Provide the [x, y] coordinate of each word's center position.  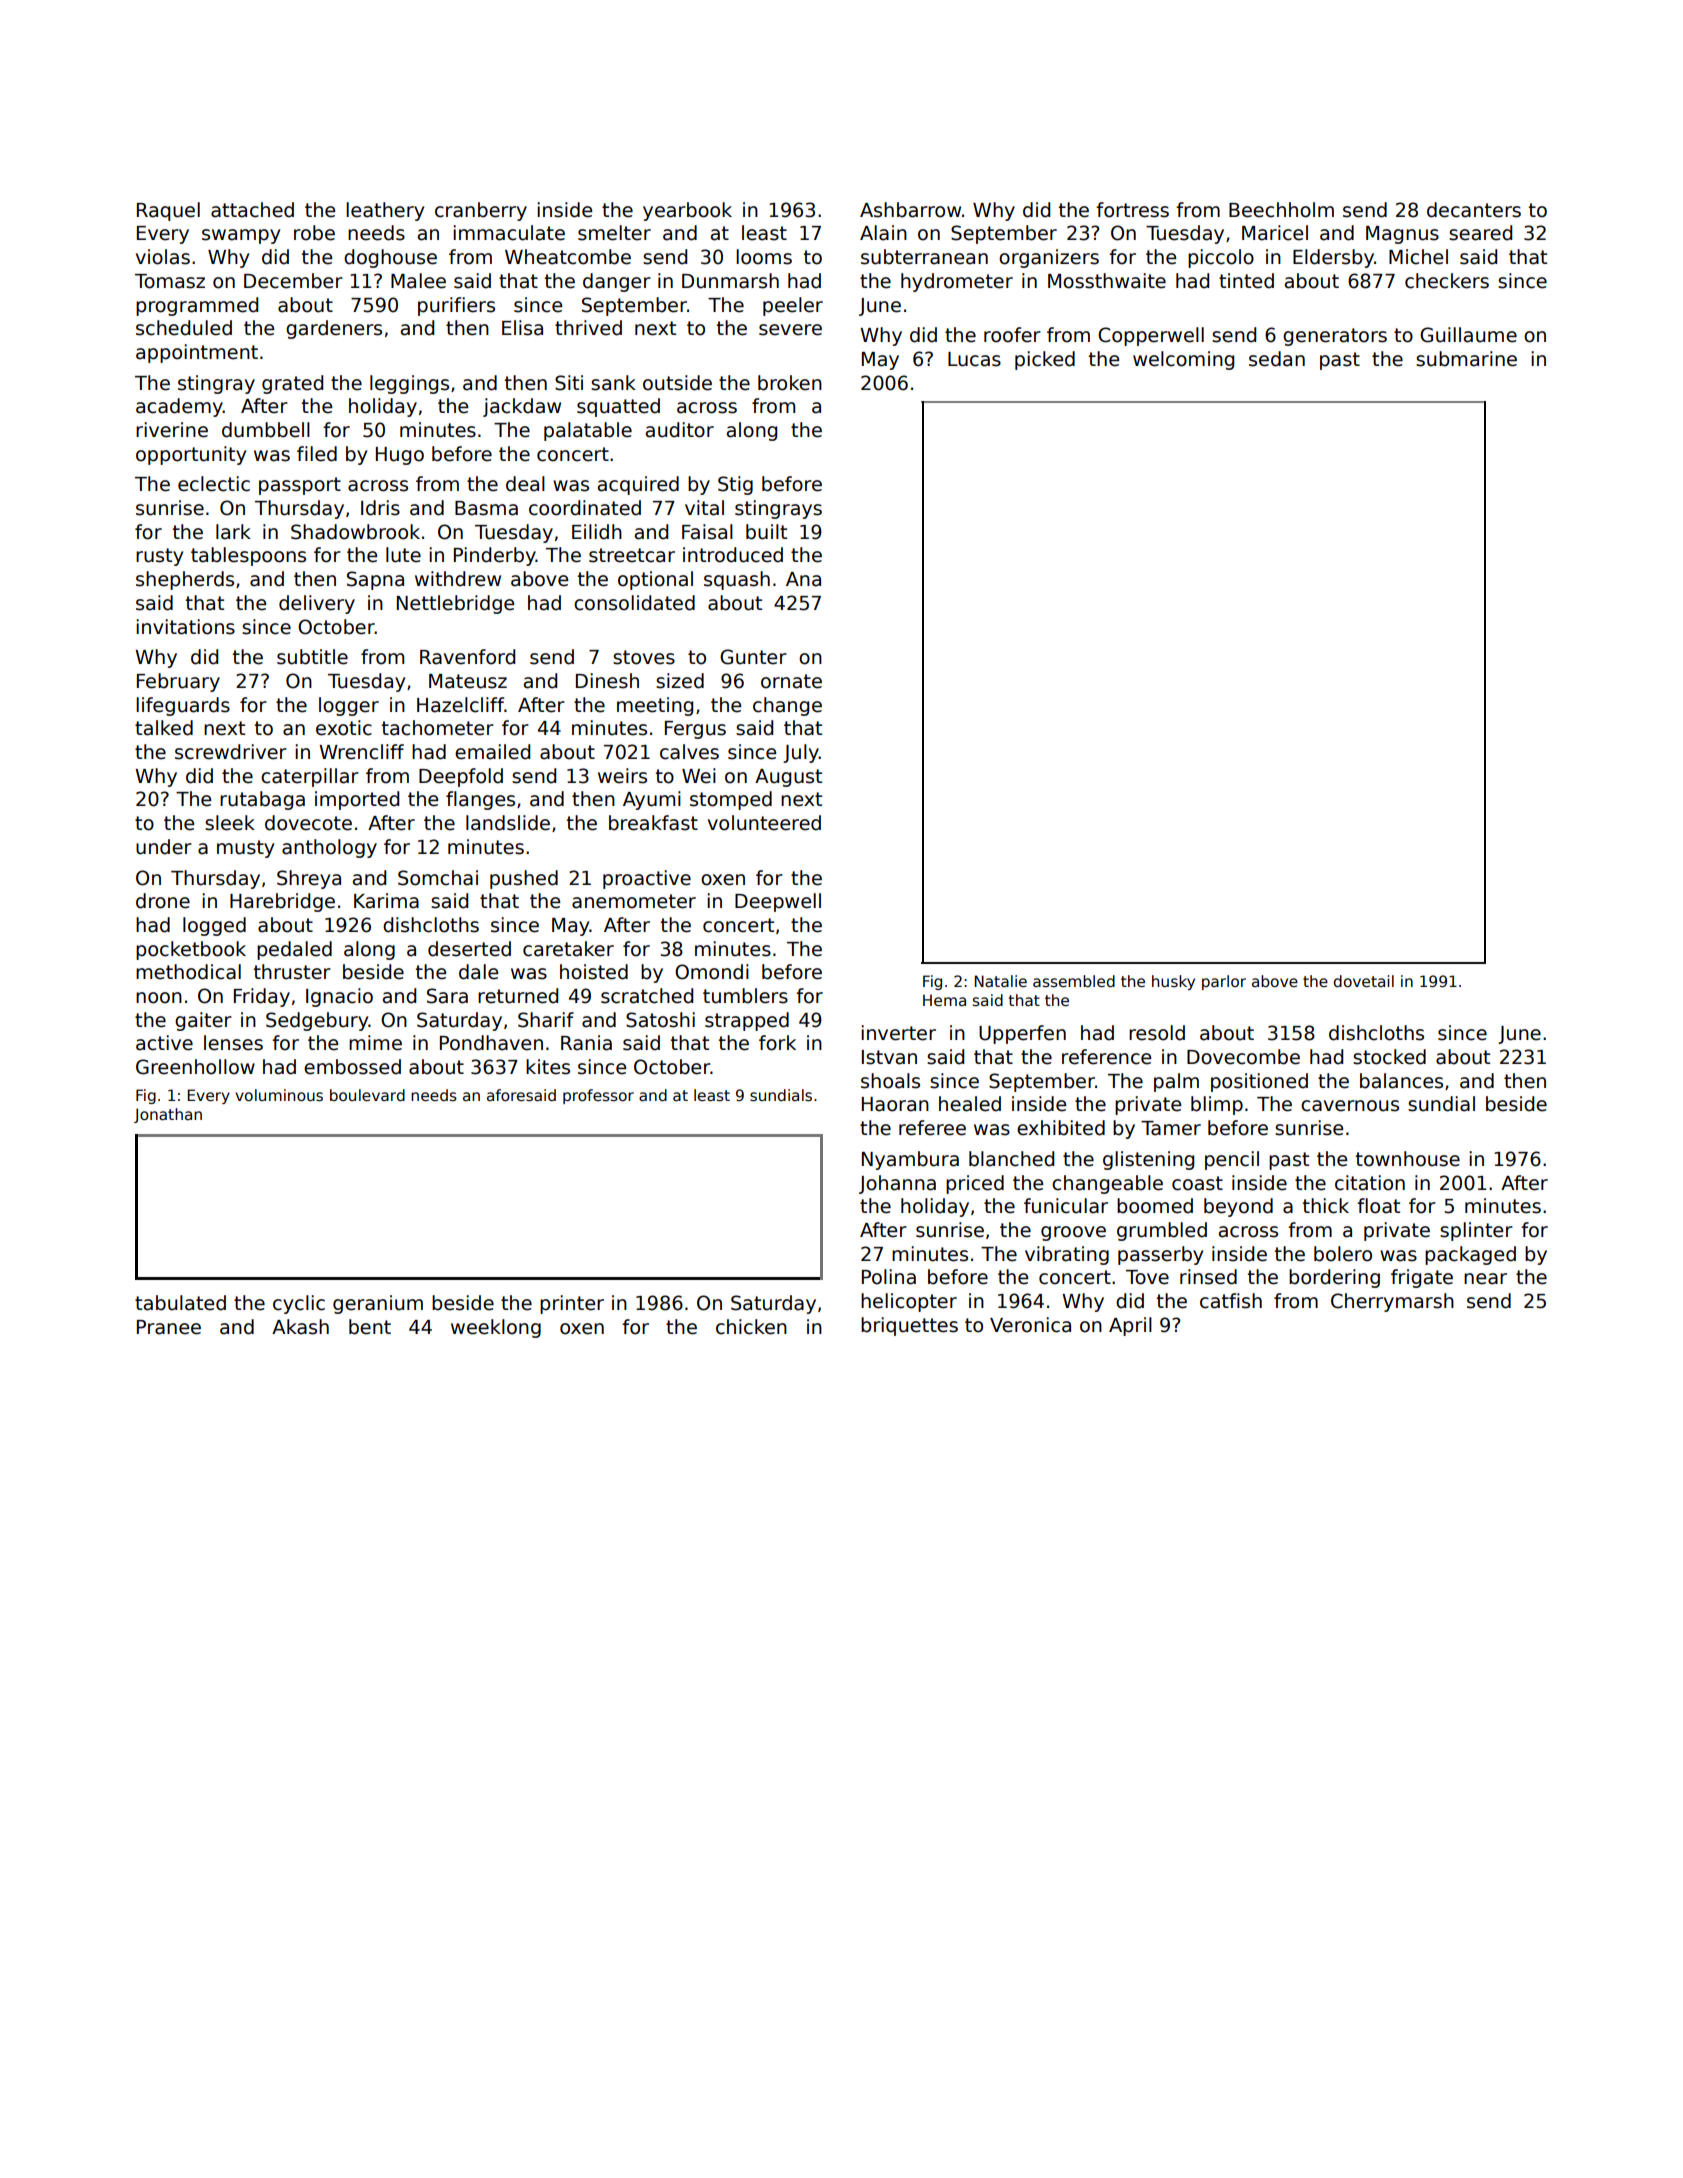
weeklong [496, 1328]
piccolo [1221, 258]
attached [252, 210]
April [1130, 1326]
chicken [751, 1327]
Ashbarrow [910, 210]
